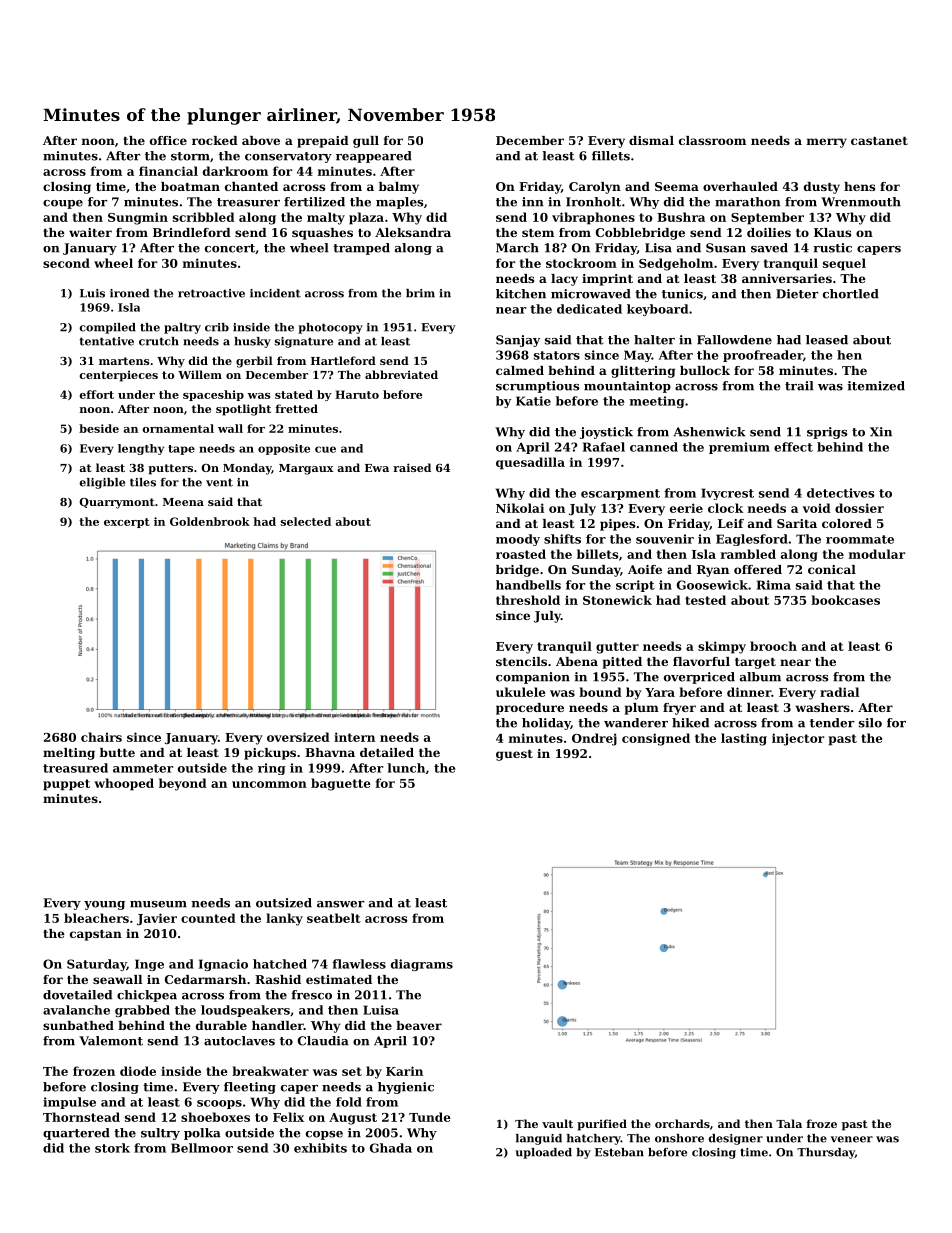 This screenshot has width=952, height=1233. I want to click on selected, so click(306, 521).
